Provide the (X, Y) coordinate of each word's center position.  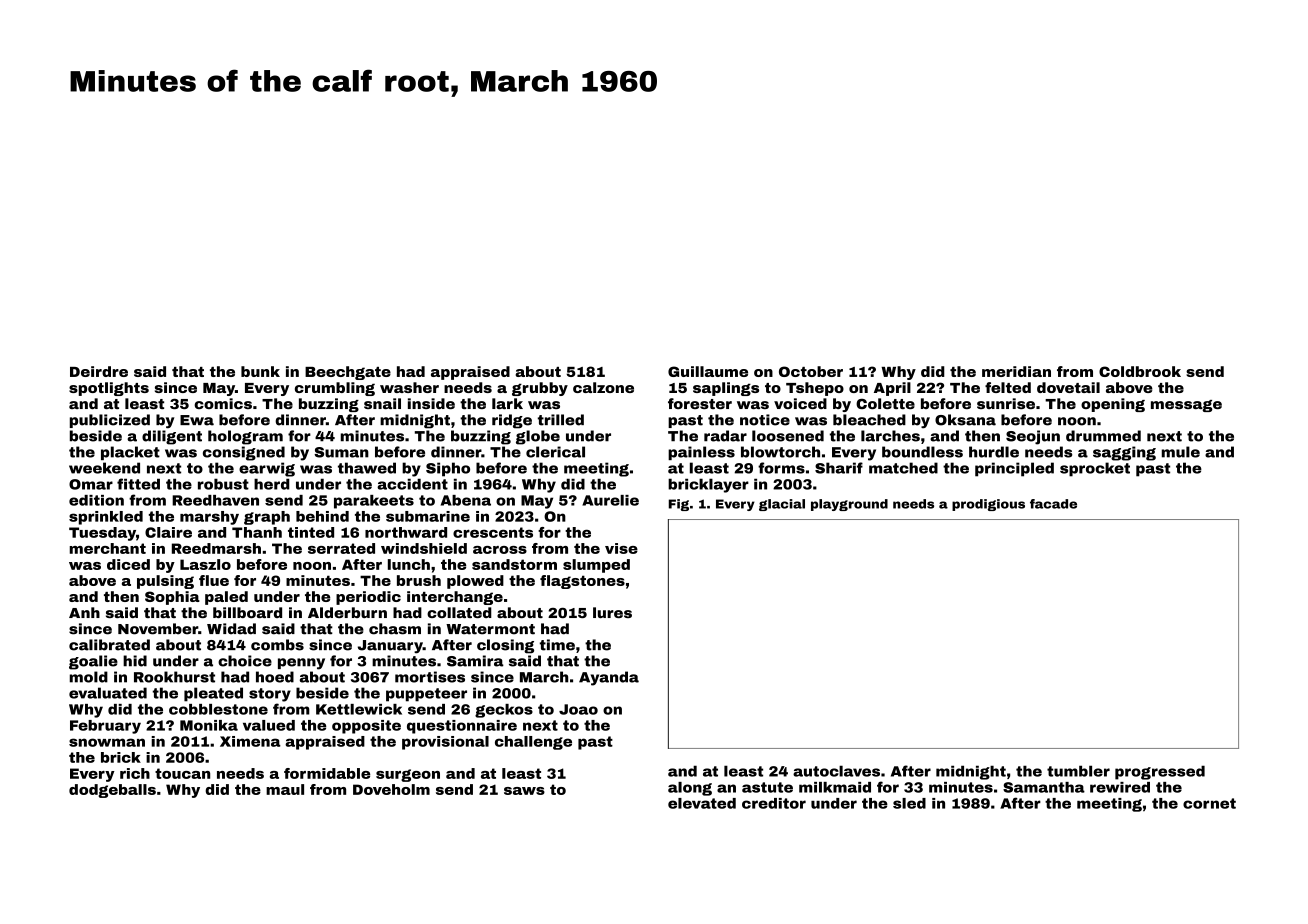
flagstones (582, 582)
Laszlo (205, 564)
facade (1053, 504)
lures (612, 612)
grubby (540, 389)
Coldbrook (1140, 371)
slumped (596, 566)
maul (285, 789)
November (158, 629)
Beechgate (348, 373)
